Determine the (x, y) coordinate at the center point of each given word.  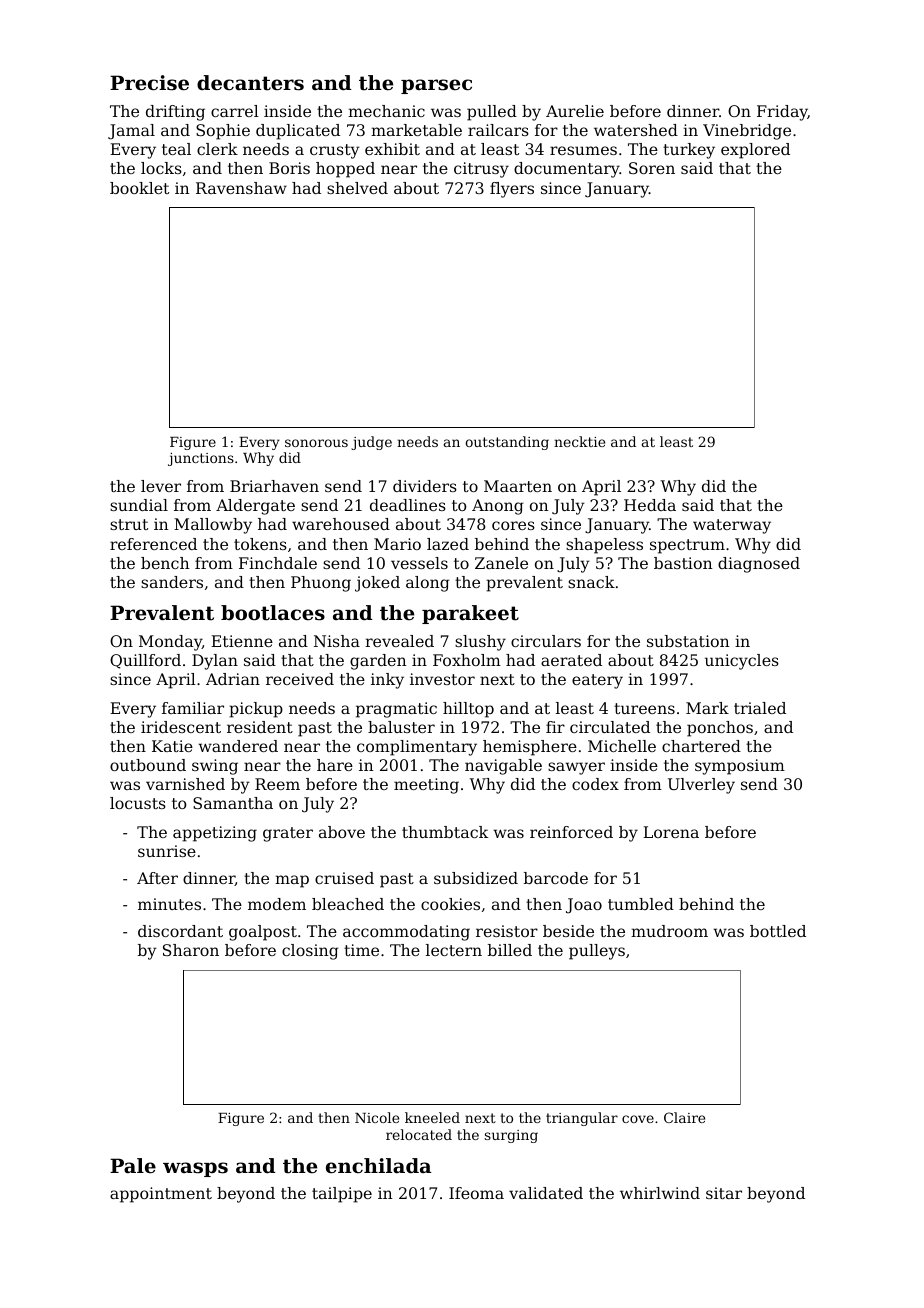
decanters (250, 83)
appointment (161, 1195)
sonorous (316, 443)
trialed (760, 708)
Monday (170, 643)
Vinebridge (747, 132)
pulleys (597, 952)
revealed (399, 641)
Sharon (191, 950)
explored (755, 151)
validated (546, 1193)
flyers (512, 190)
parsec (436, 86)
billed (510, 950)
